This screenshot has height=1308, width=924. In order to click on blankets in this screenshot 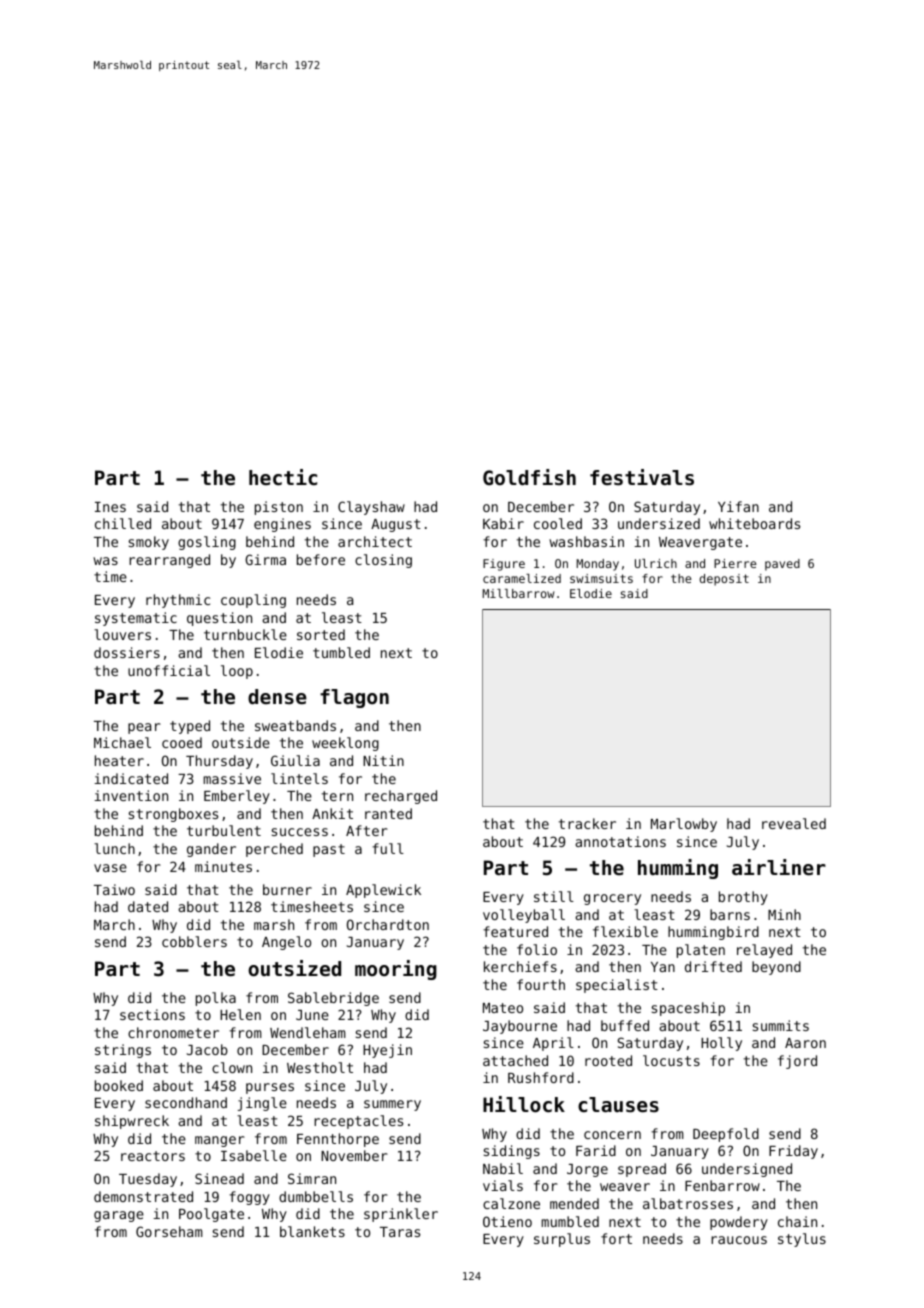, I will do `click(312, 1231)`.
